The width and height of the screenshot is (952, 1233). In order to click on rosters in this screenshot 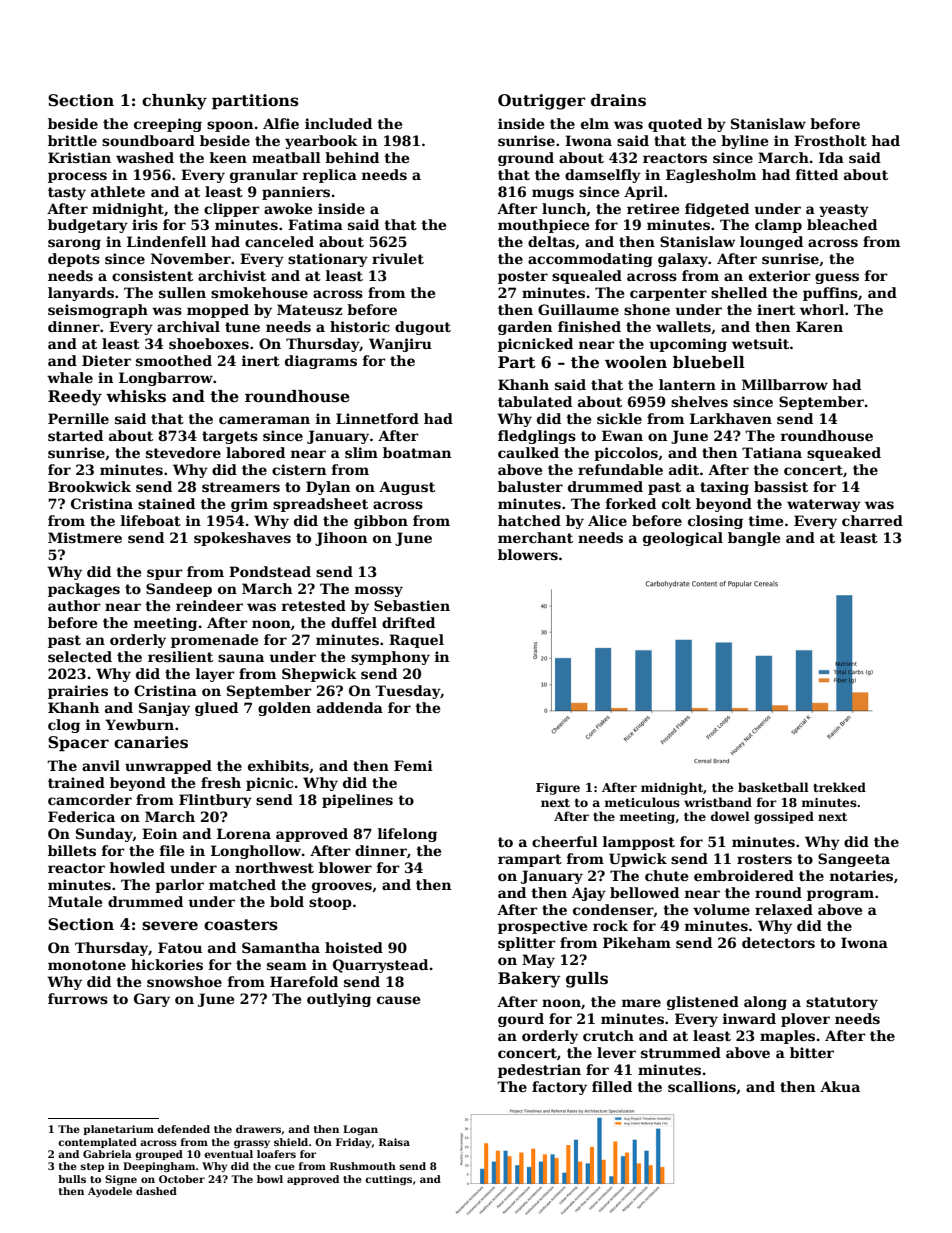, I will do `click(764, 859)`.
